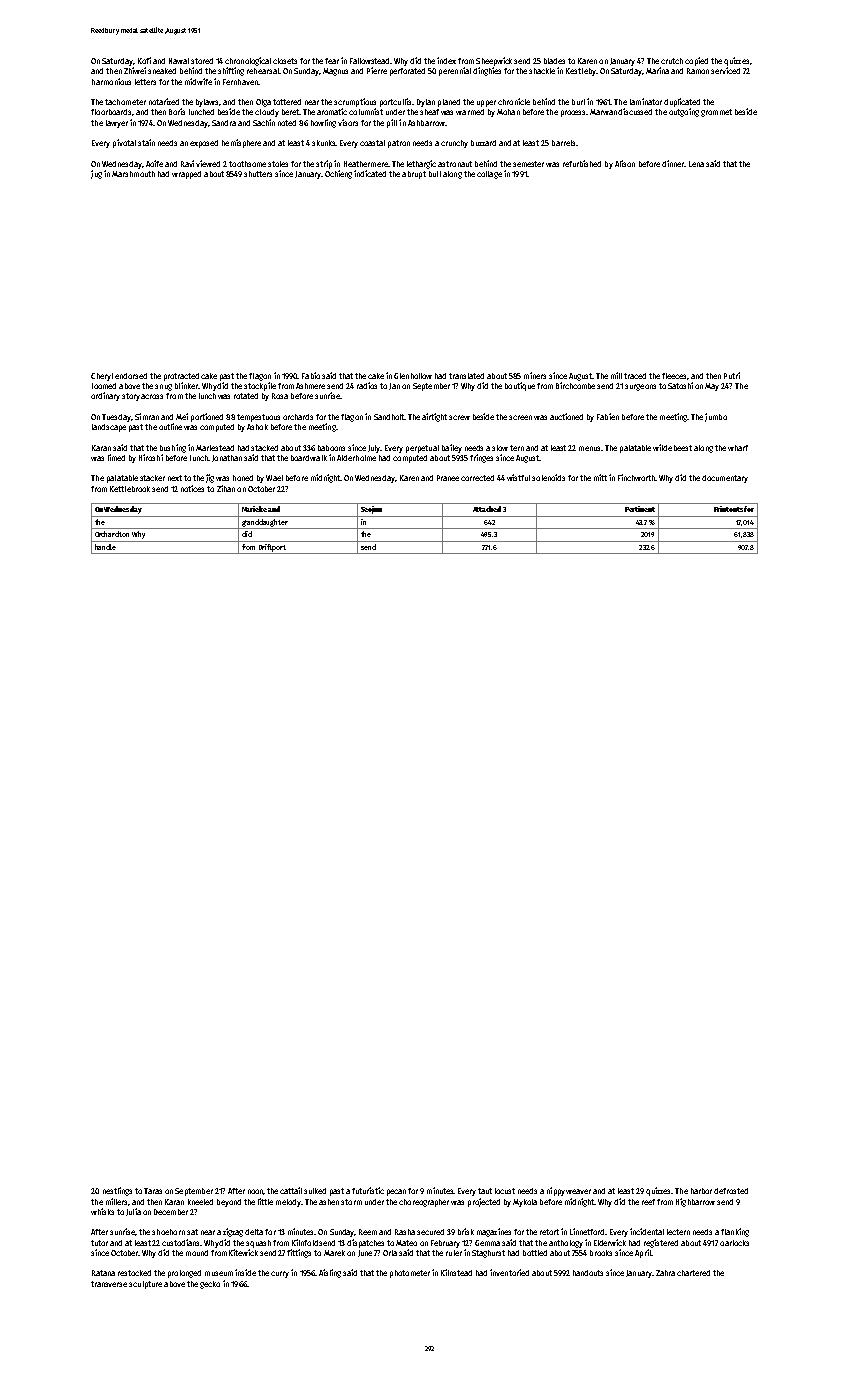 The image size is (849, 1400). I want to click on wistful, so click(518, 477).
